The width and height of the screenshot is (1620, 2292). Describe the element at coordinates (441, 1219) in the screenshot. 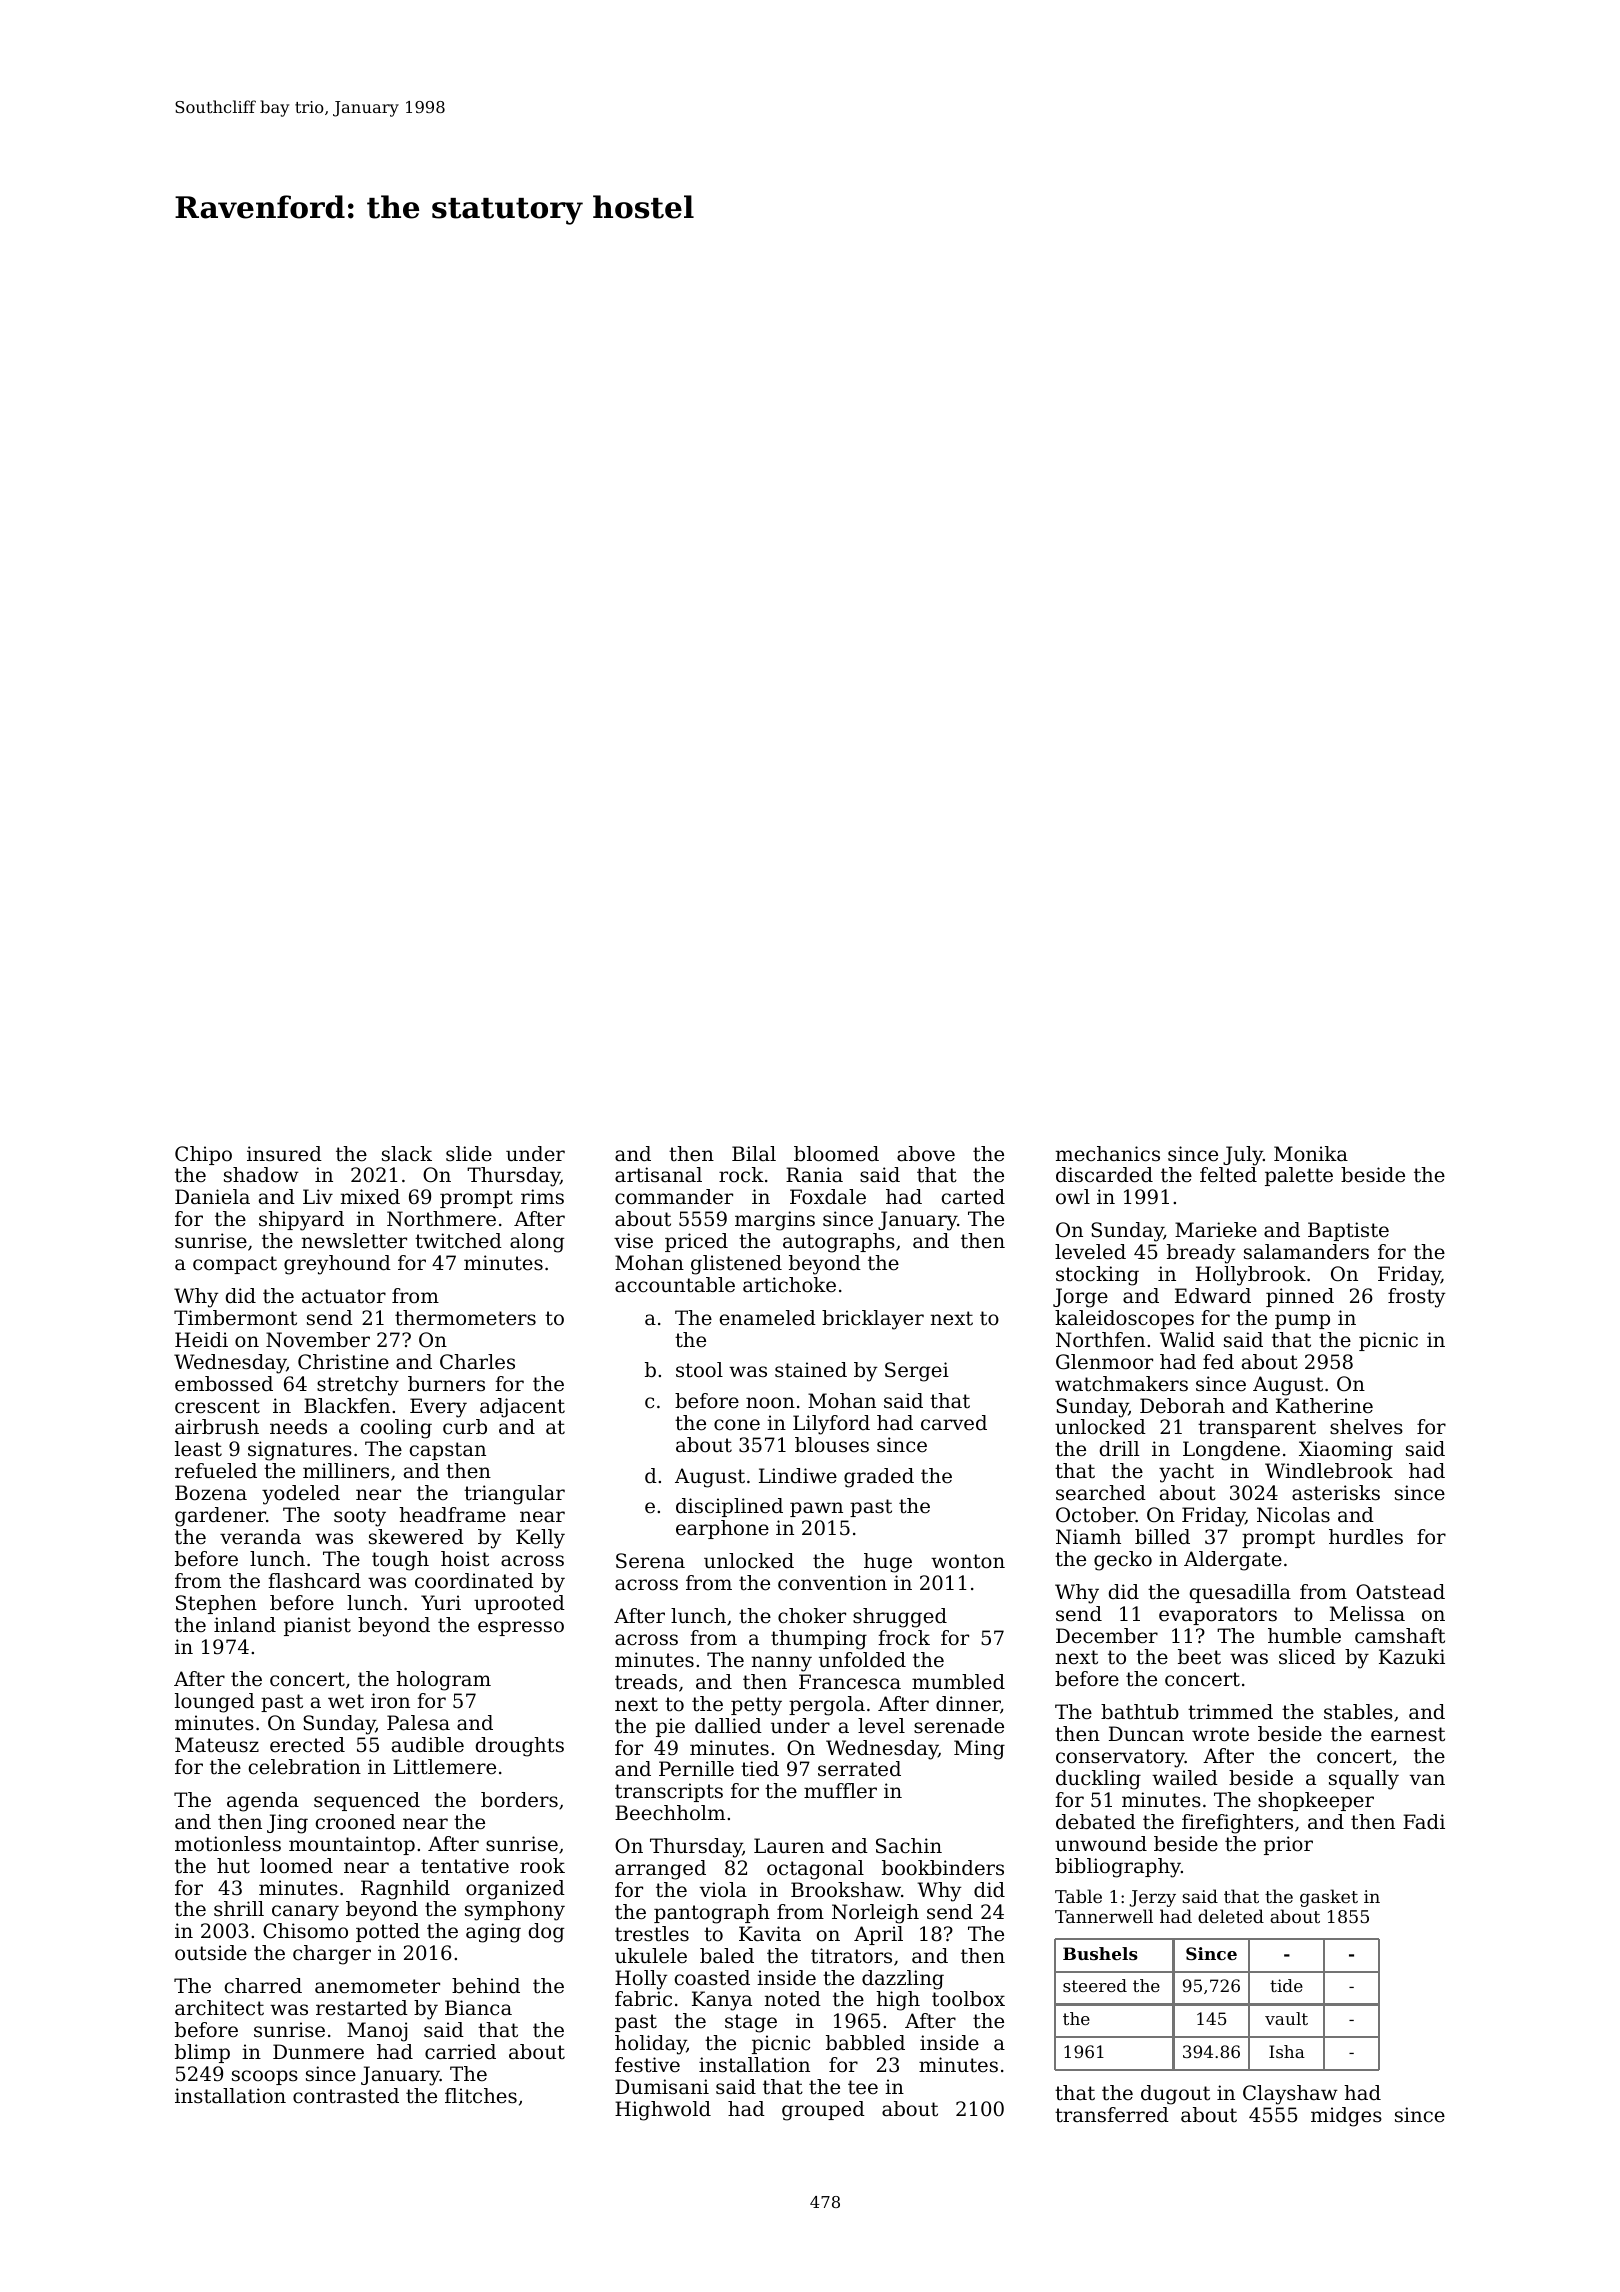

I see `Northmere` at that location.
